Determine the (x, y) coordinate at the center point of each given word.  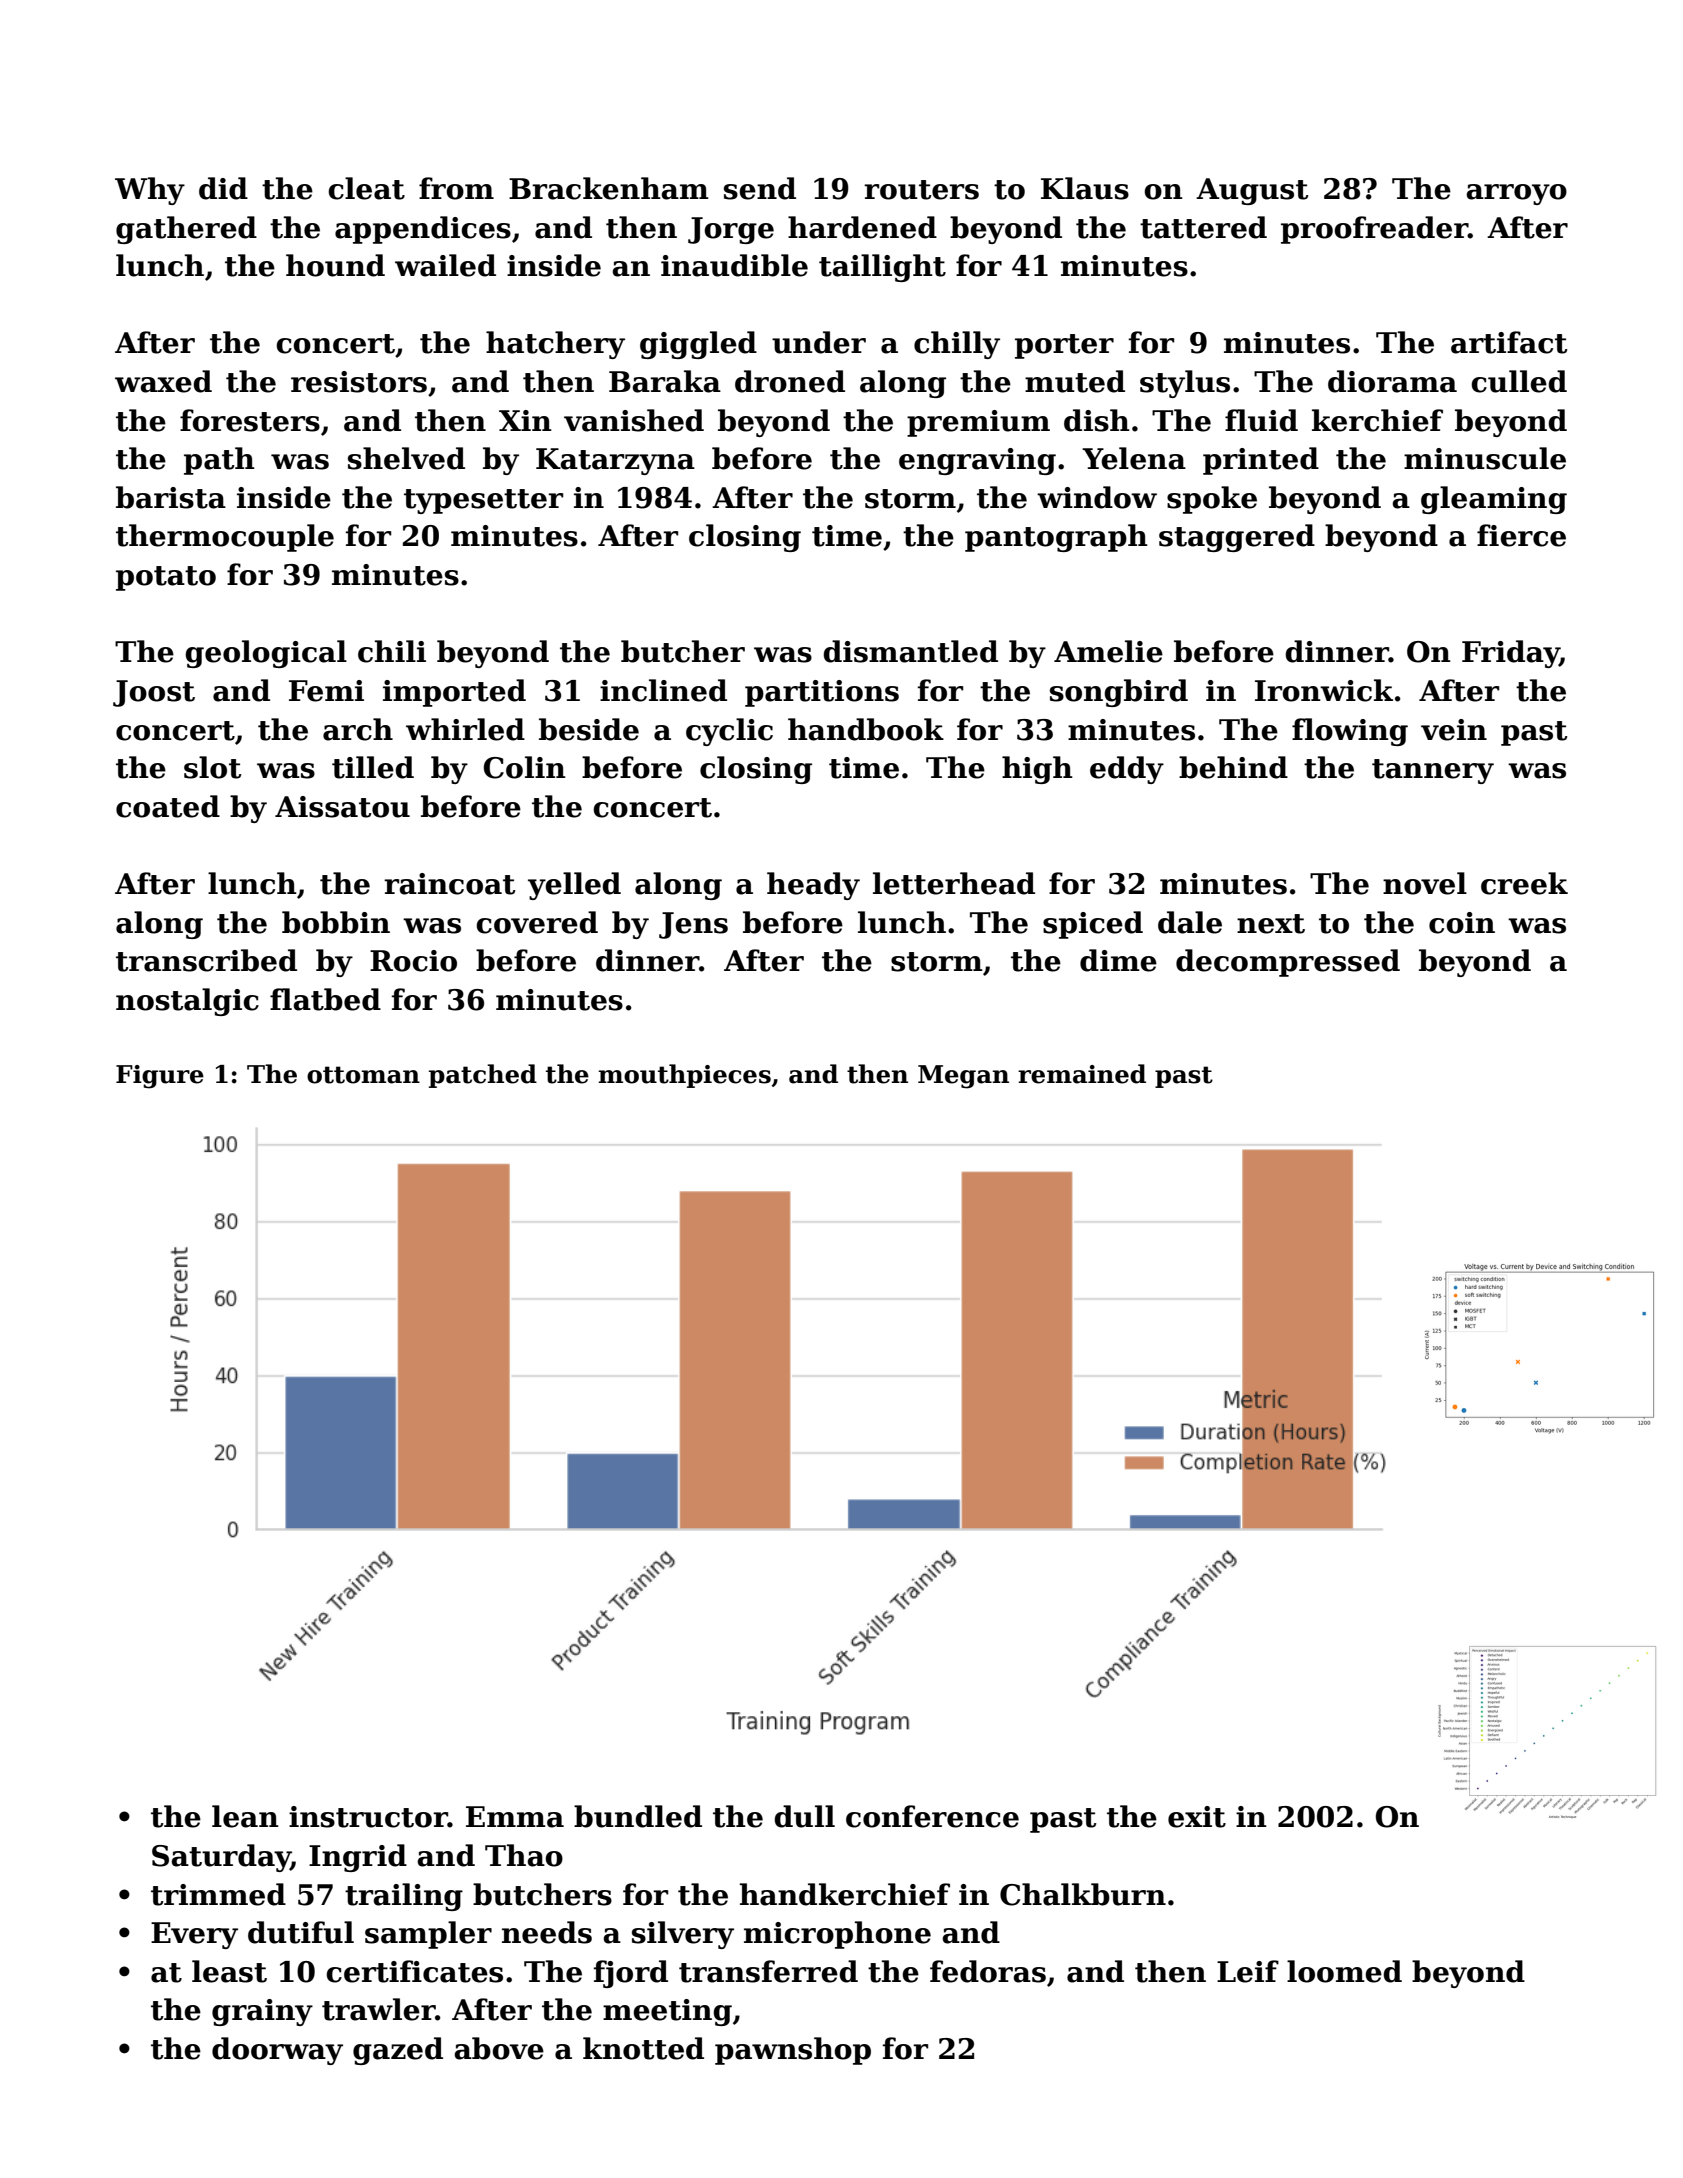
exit (1197, 1817)
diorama (1392, 381)
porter (1064, 346)
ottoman (363, 1075)
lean (245, 1816)
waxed (163, 381)
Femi (326, 691)
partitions (822, 693)
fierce (1521, 535)
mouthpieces (684, 1076)
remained (1082, 1074)
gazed (398, 2051)
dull (804, 1816)
